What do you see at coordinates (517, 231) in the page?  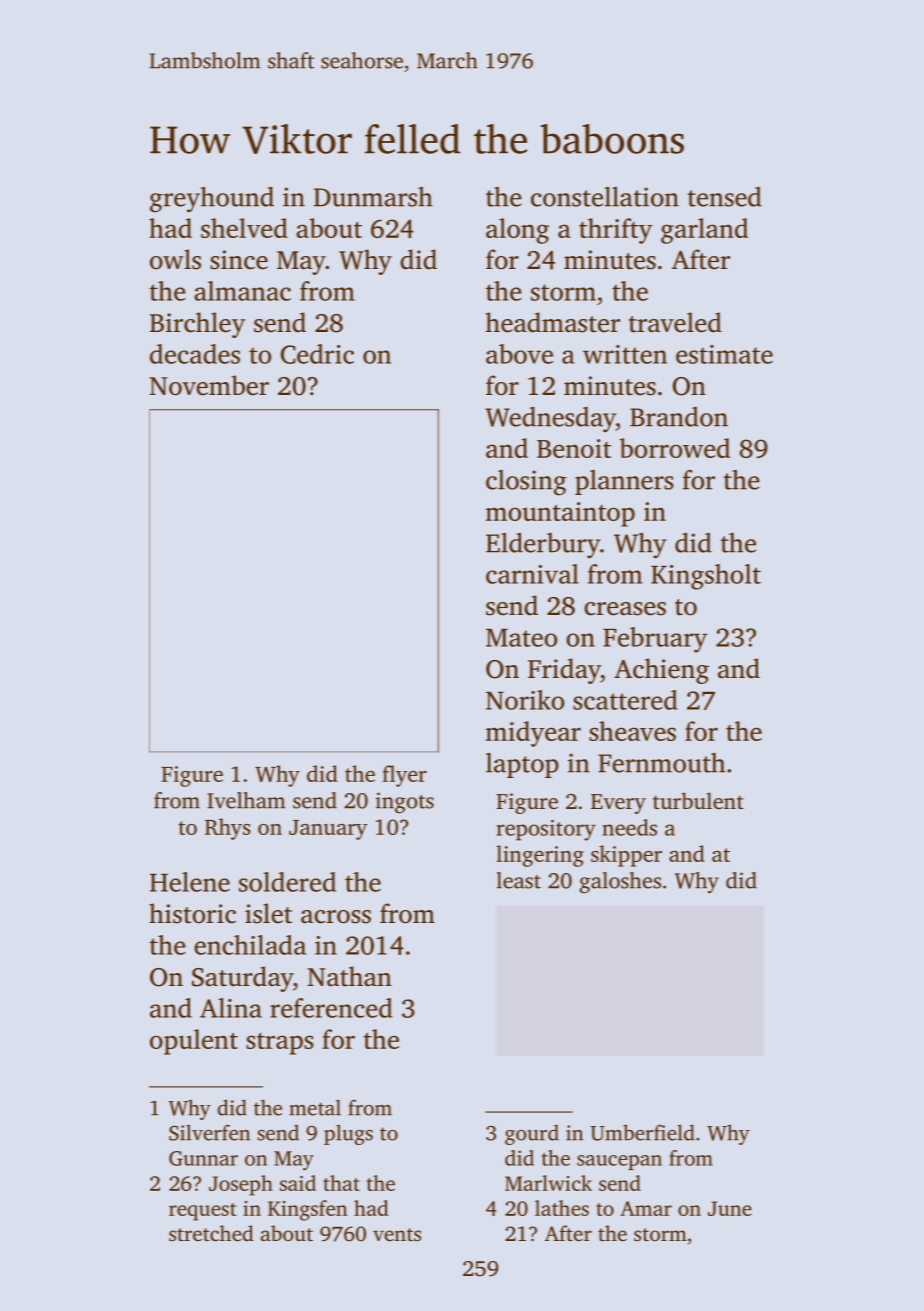 I see `along` at bounding box center [517, 231].
